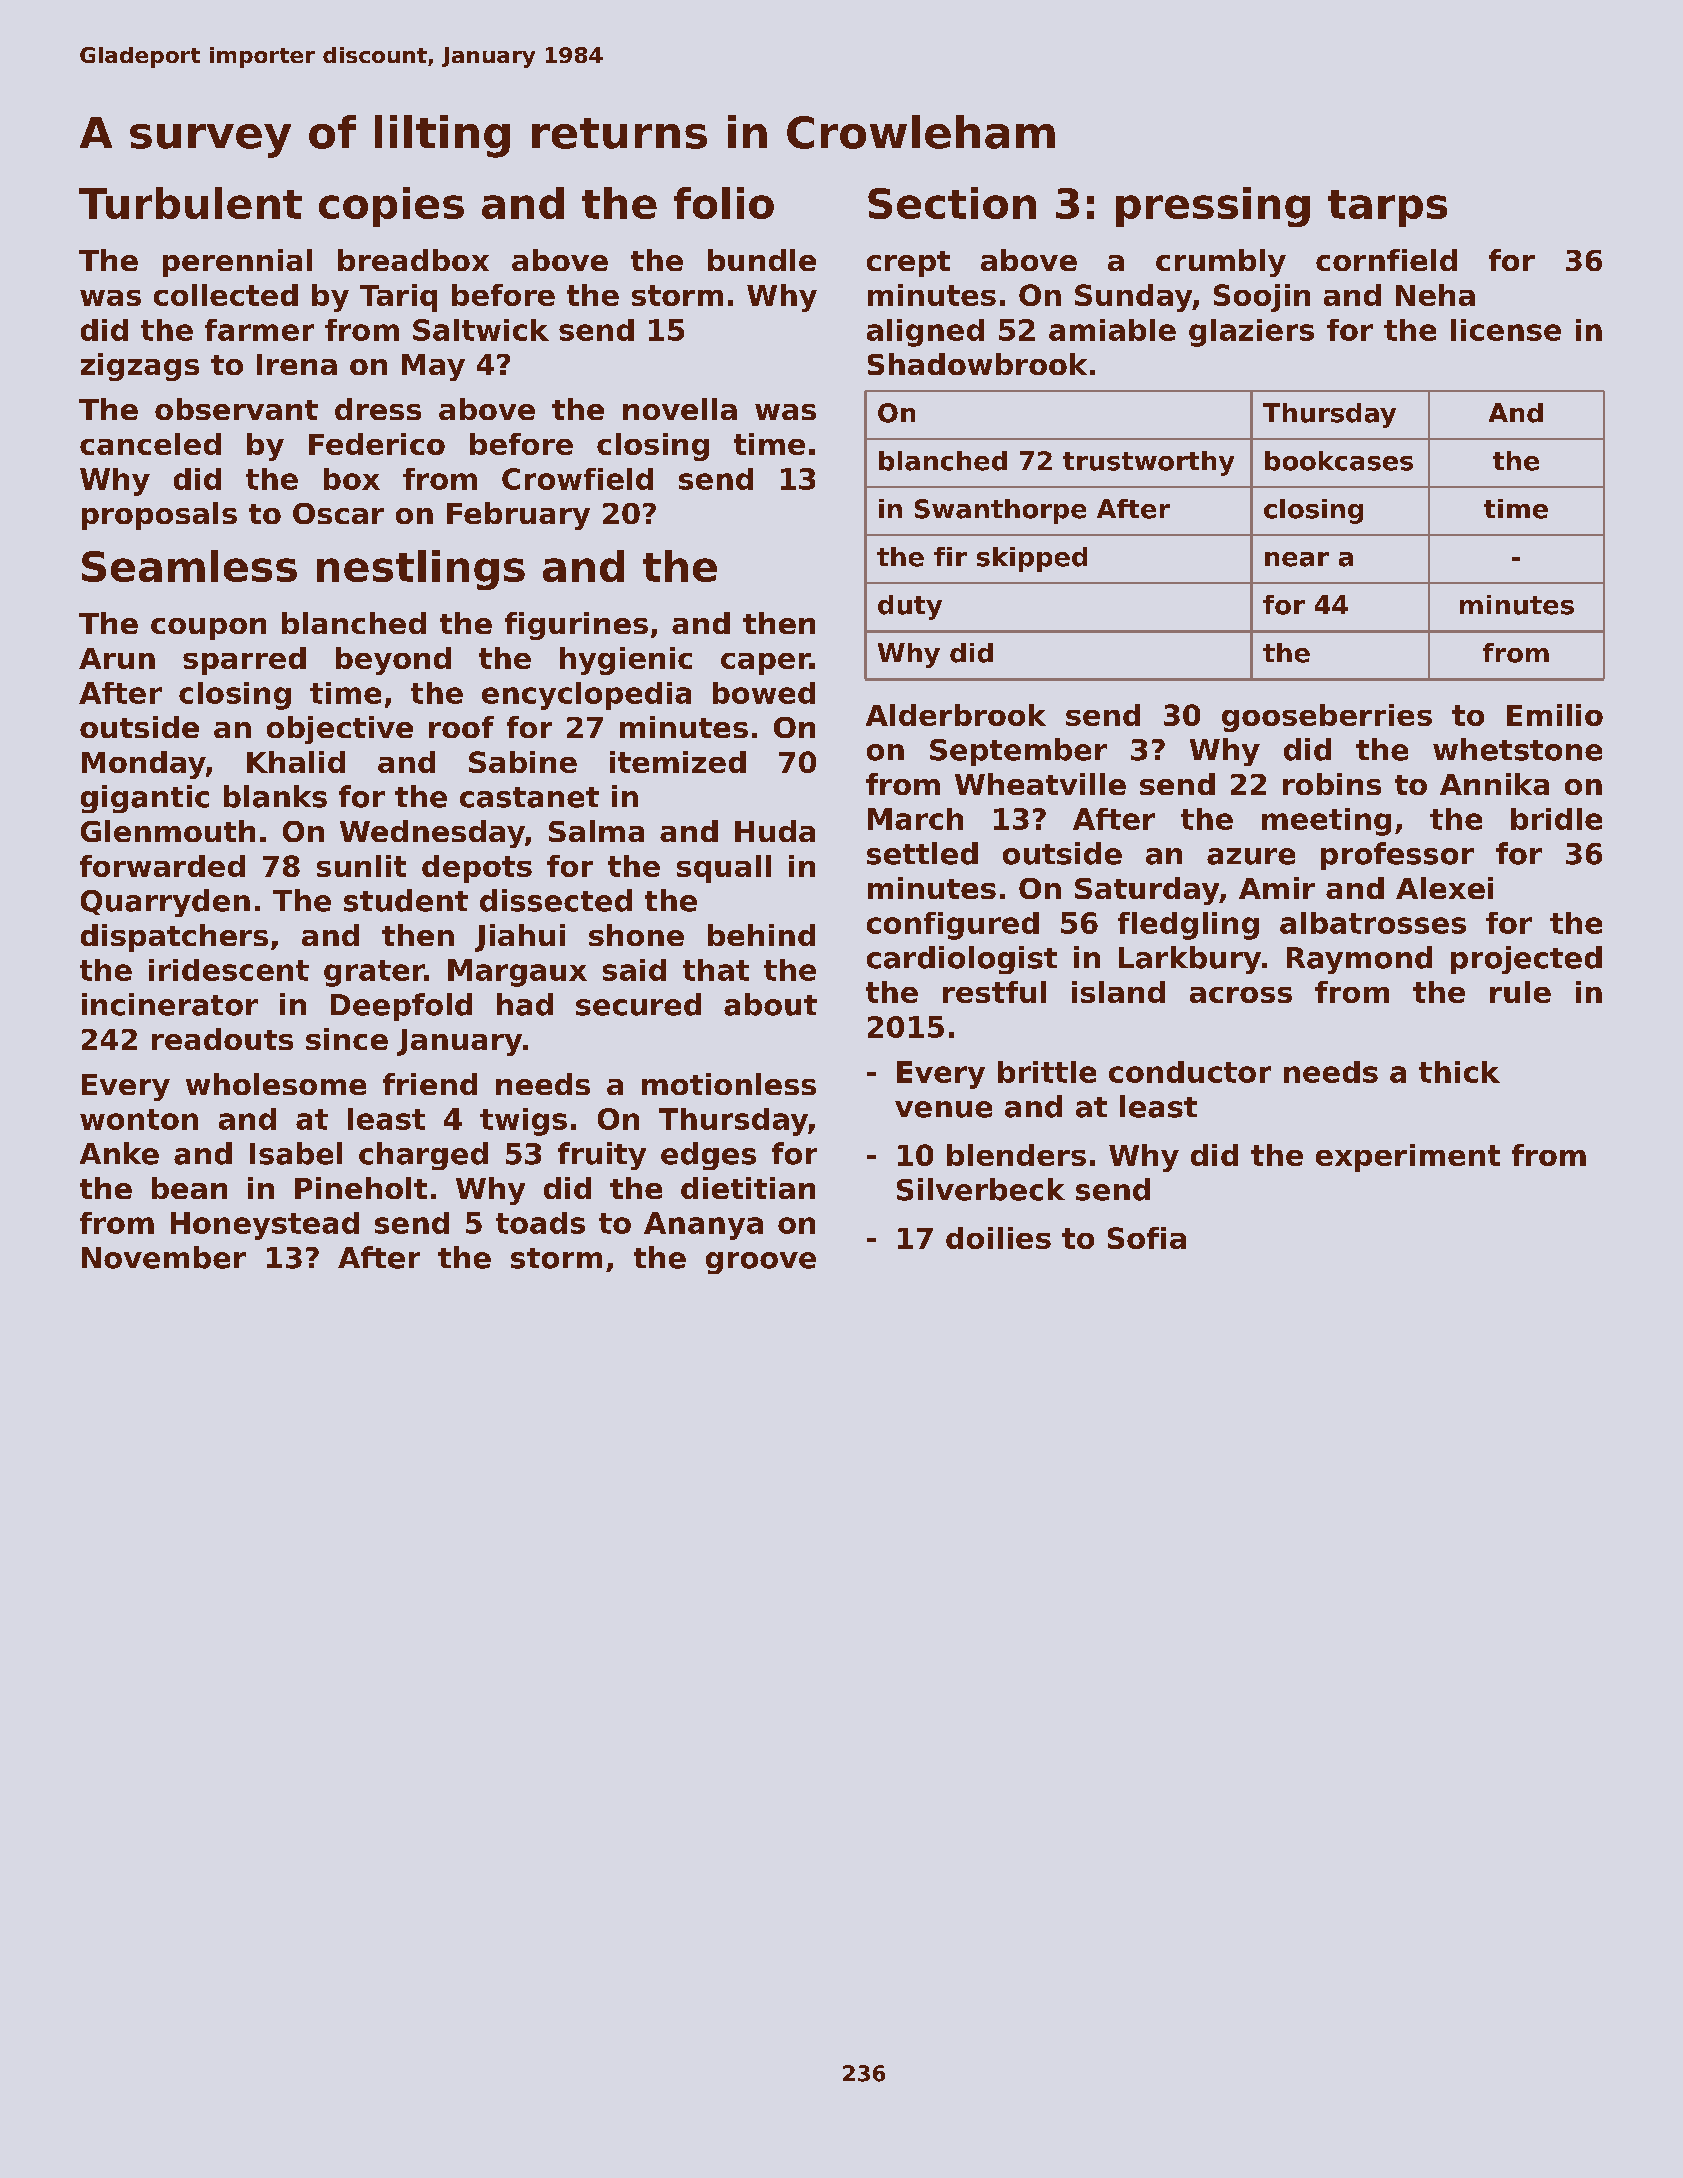 The height and width of the screenshot is (2178, 1683). What do you see at coordinates (724, 203) in the screenshot?
I see `folio` at bounding box center [724, 203].
